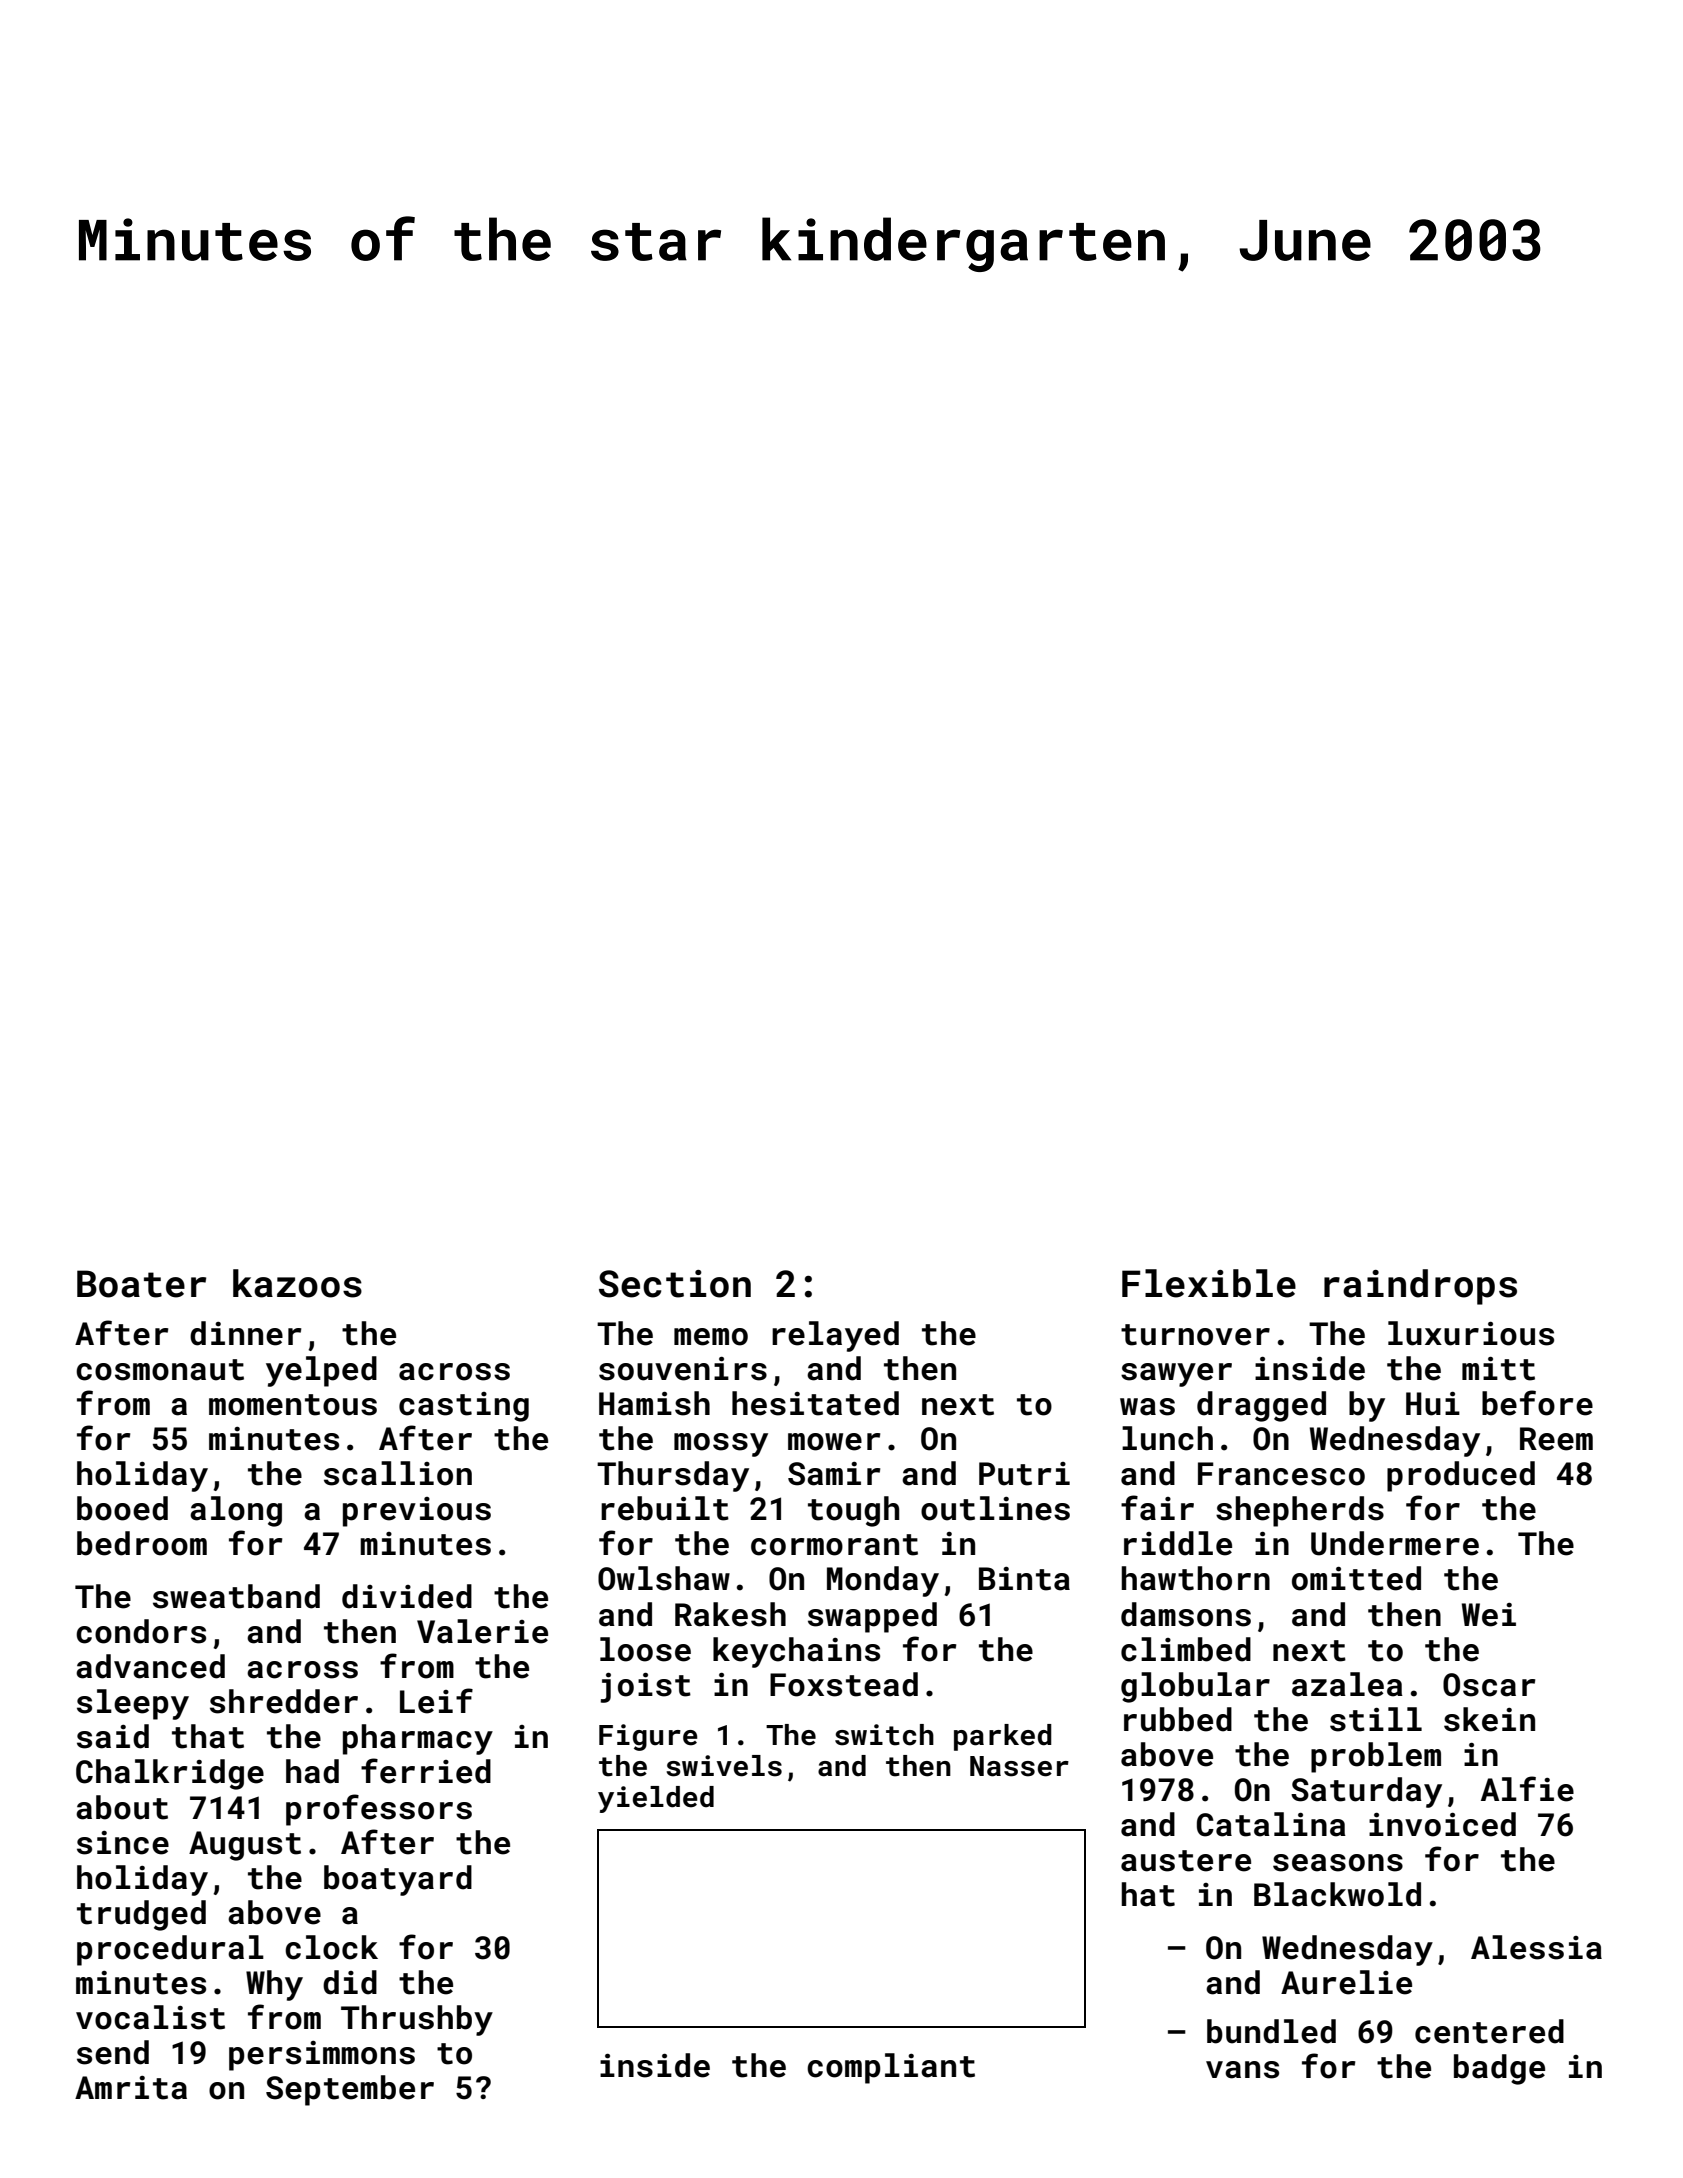  What do you see at coordinates (150, 2017) in the screenshot?
I see `vocalist` at bounding box center [150, 2017].
